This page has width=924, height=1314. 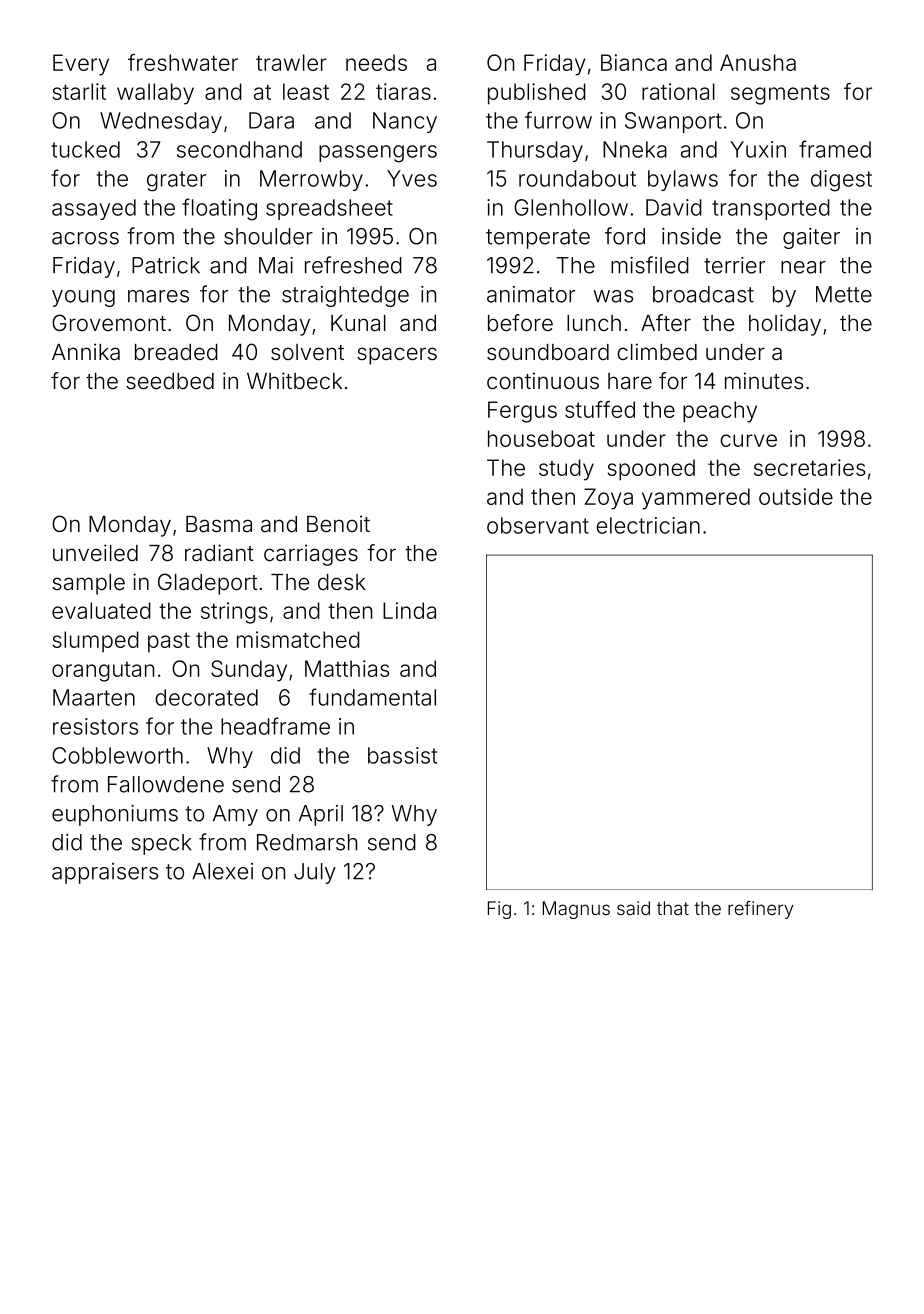 I want to click on digest, so click(x=841, y=181).
